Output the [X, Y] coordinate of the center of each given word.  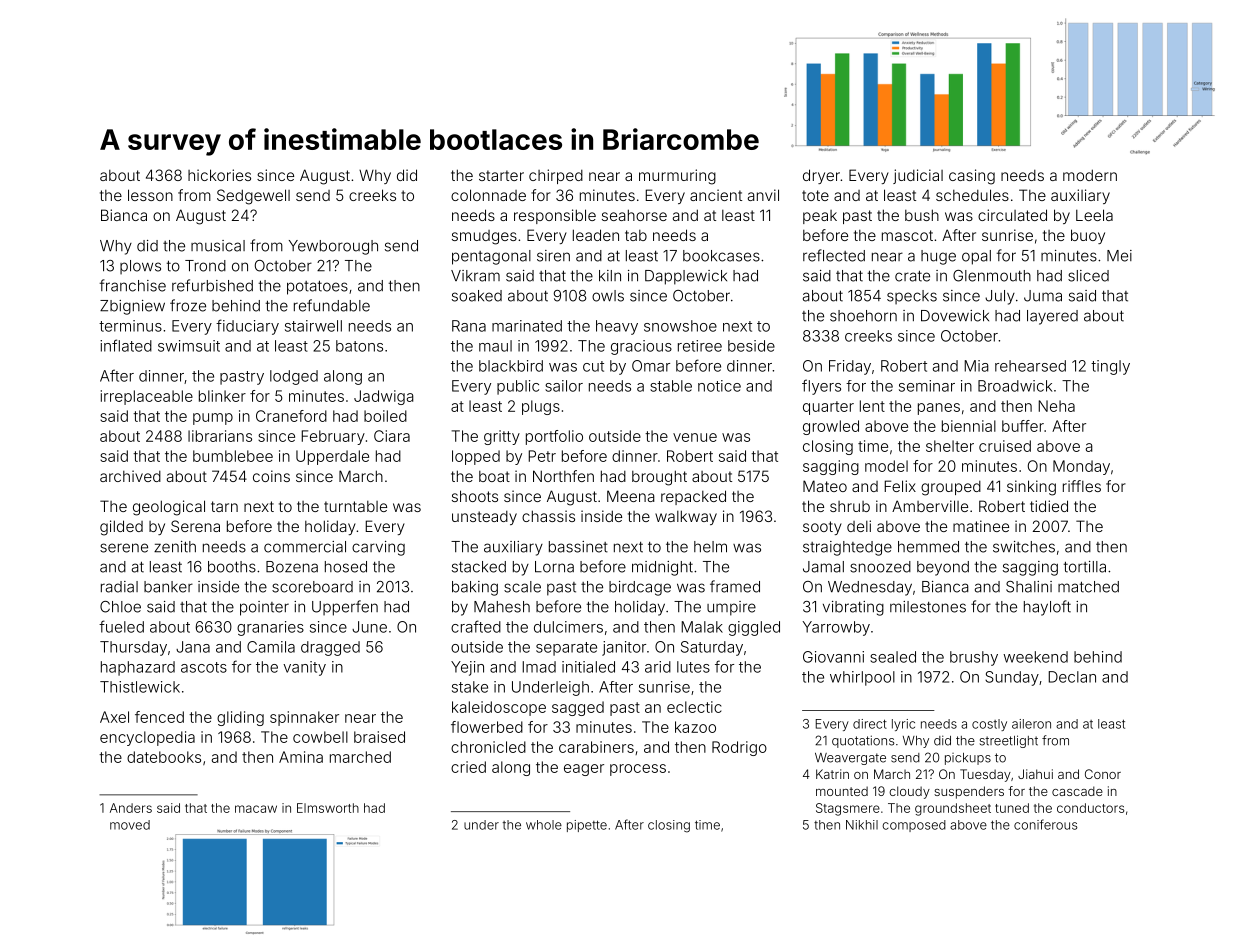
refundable [332, 305]
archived [130, 476]
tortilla [1085, 567]
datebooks [164, 757]
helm [710, 547]
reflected [834, 255]
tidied [1049, 506]
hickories [219, 175]
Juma [1043, 296]
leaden [596, 235]
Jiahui [1035, 774]
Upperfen [345, 608]
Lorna [554, 567]
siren [553, 256]
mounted [842, 791]
